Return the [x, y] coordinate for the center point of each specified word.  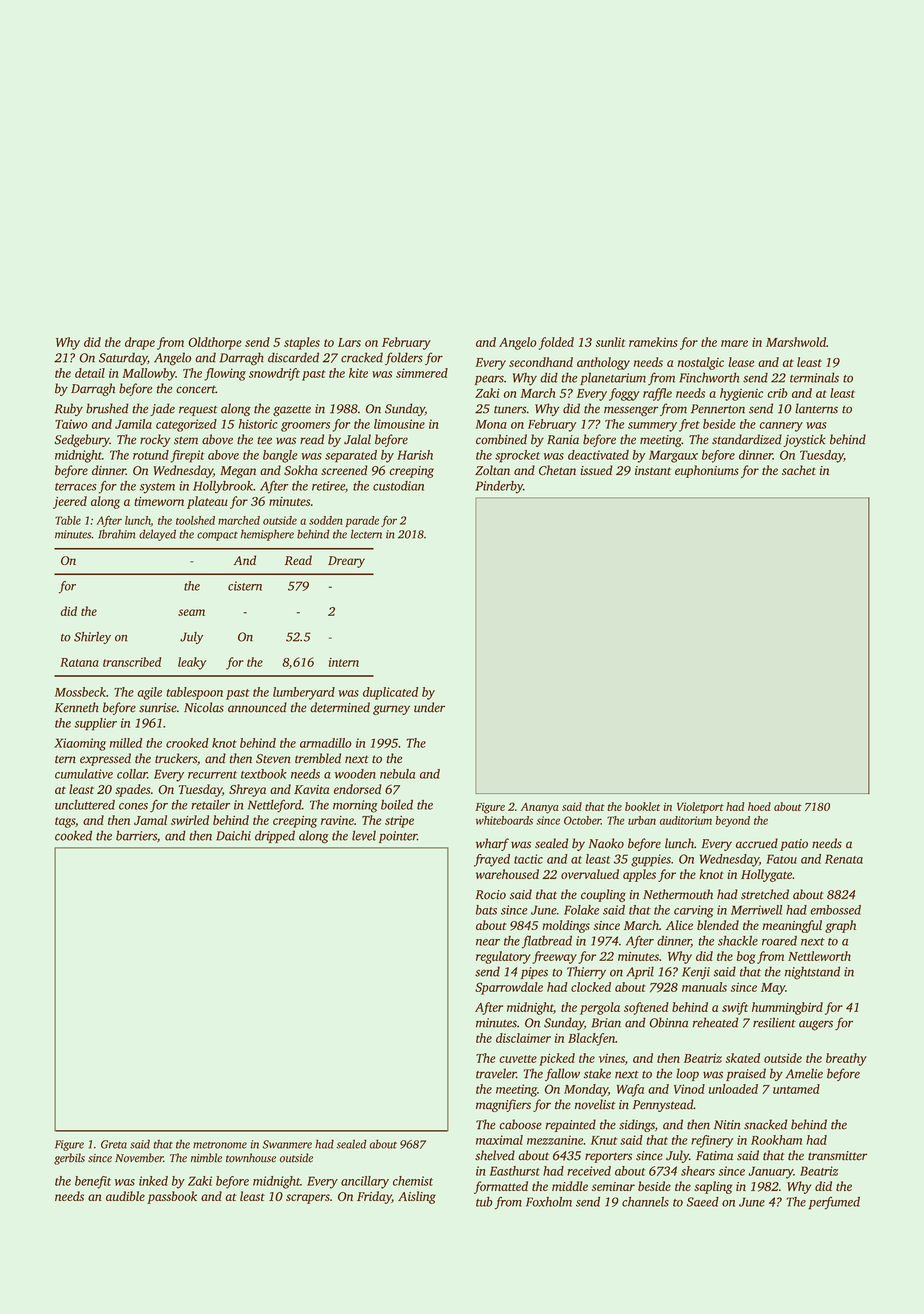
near [488, 942]
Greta [114, 1144]
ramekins [653, 342]
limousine [399, 424]
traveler [496, 1073]
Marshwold [796, 342]
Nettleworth [819, 956]
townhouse [251, 1158]
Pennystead [663, 1105]
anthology [603, 363]
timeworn [159, 501]
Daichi [233, 835]
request [198, 411]
